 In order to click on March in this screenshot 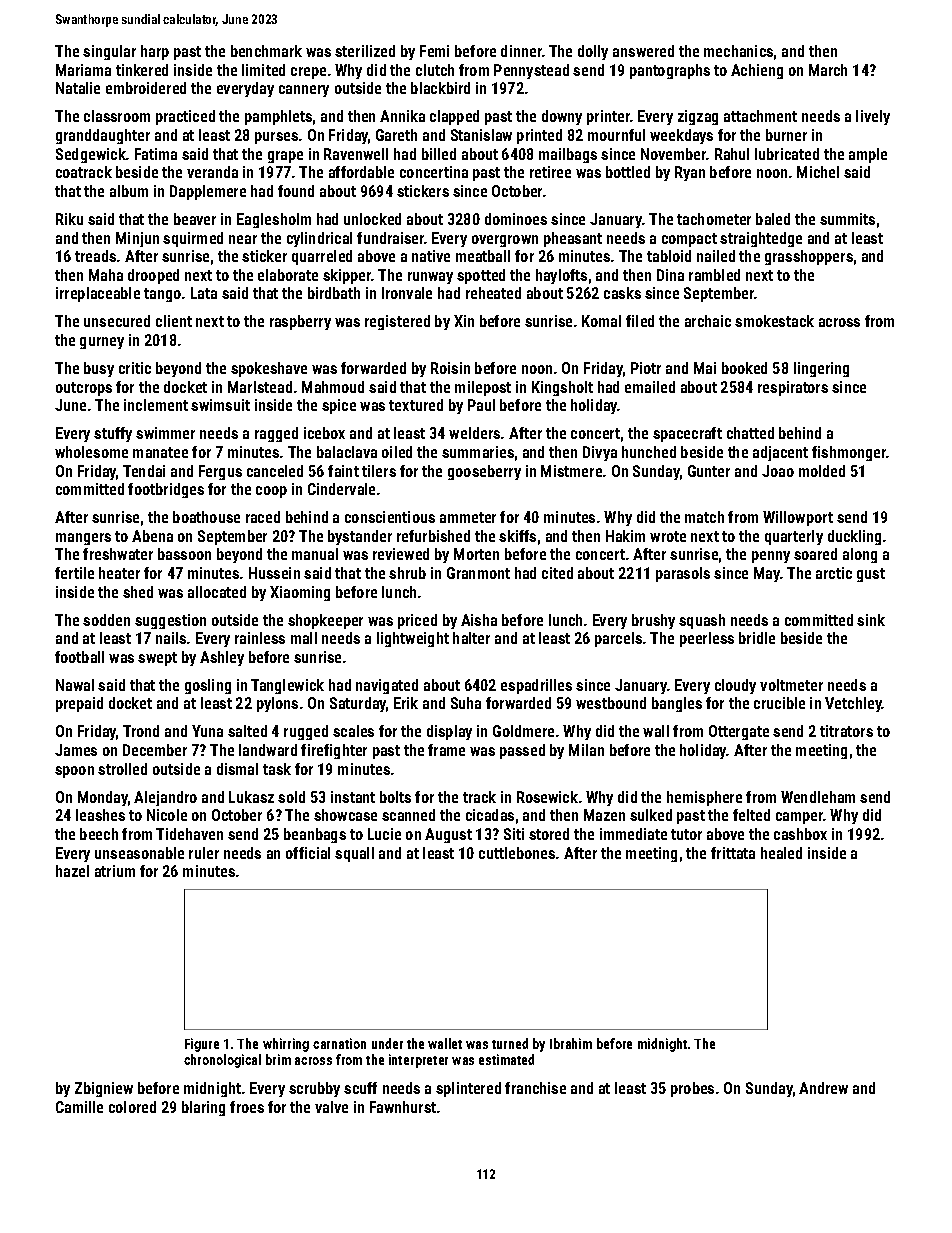, I will do `click(828, 70)`.
